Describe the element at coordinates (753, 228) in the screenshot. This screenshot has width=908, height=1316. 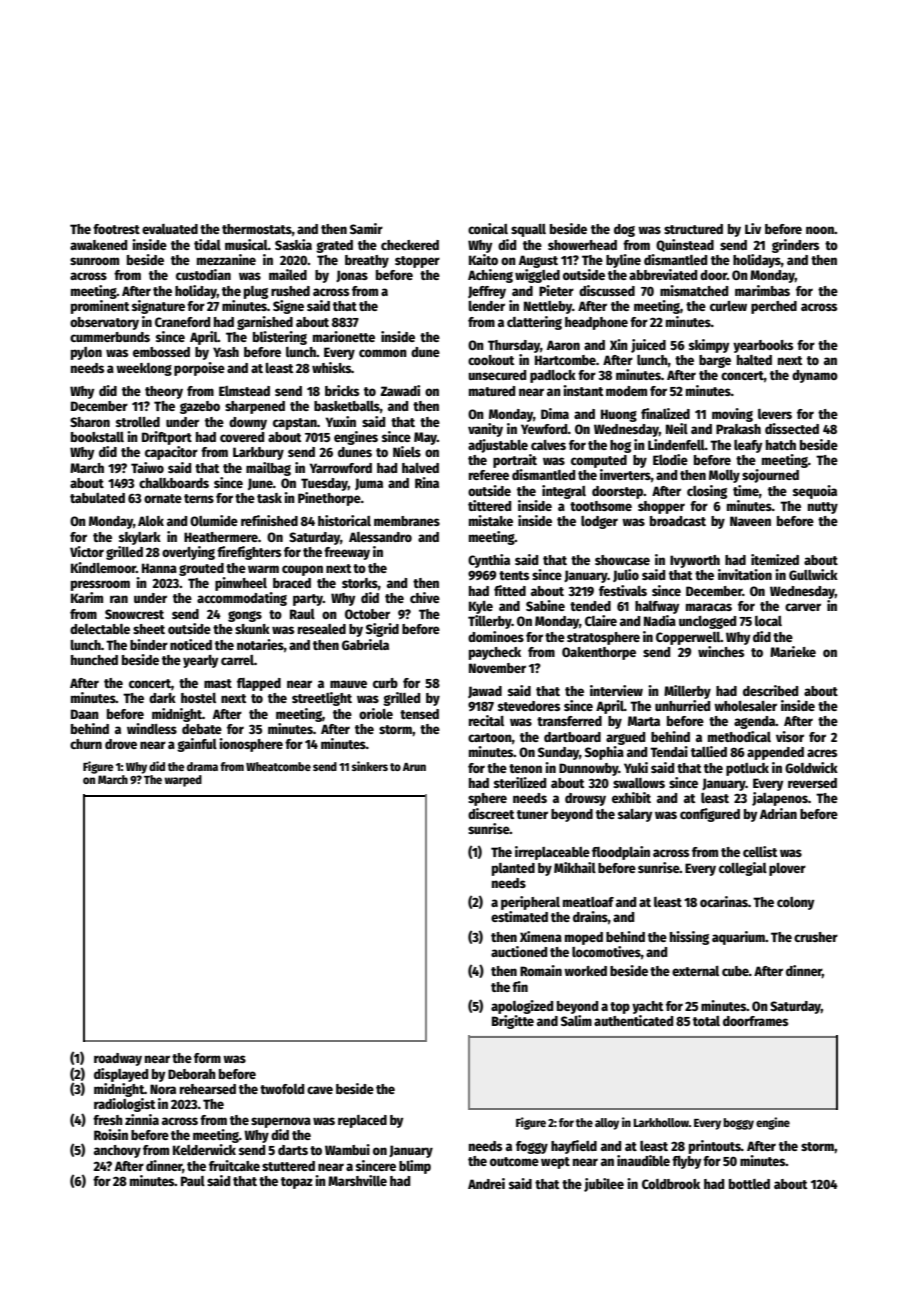
I see `Liv` at that location.
